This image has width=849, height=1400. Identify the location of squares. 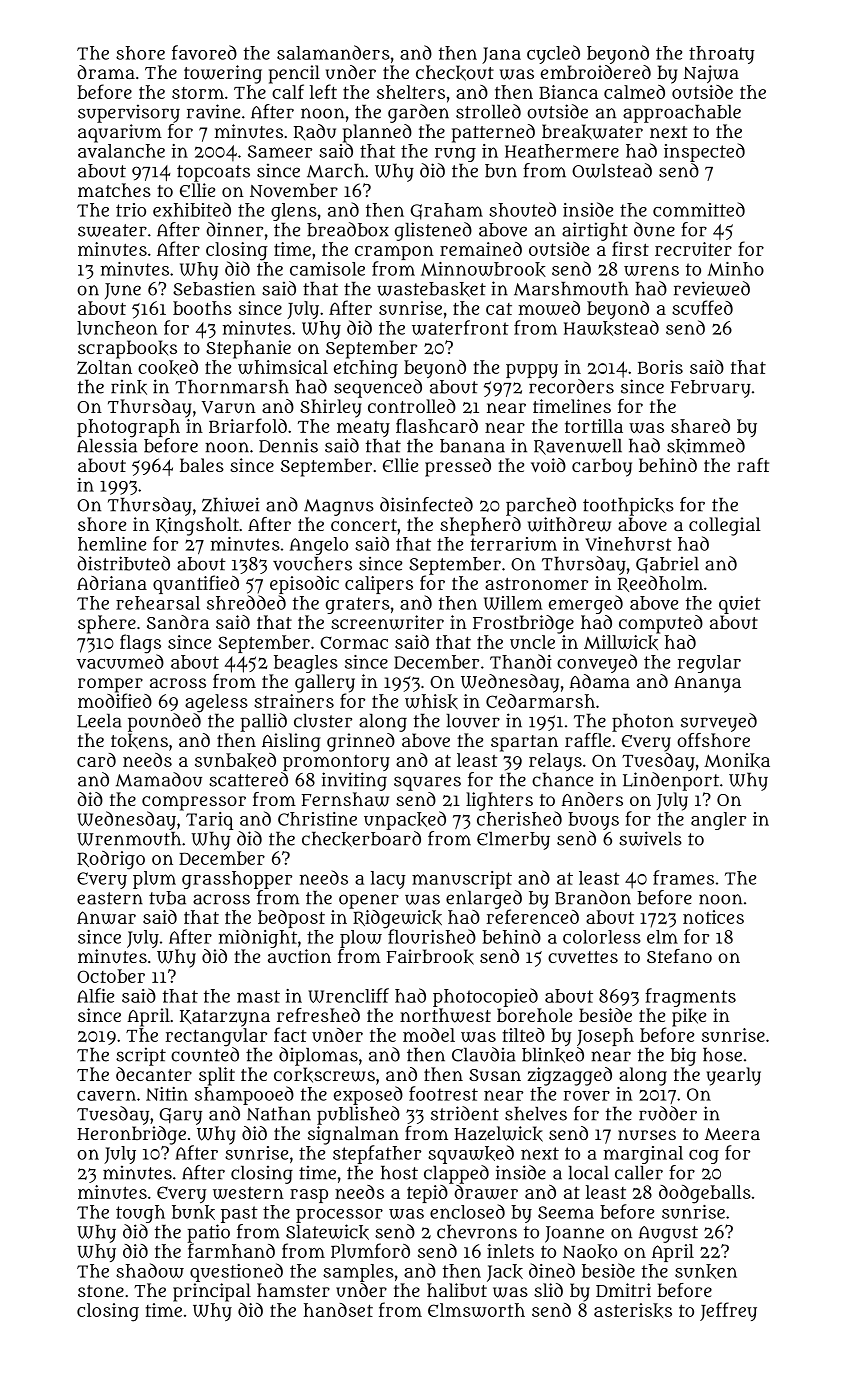
(427, 783).
